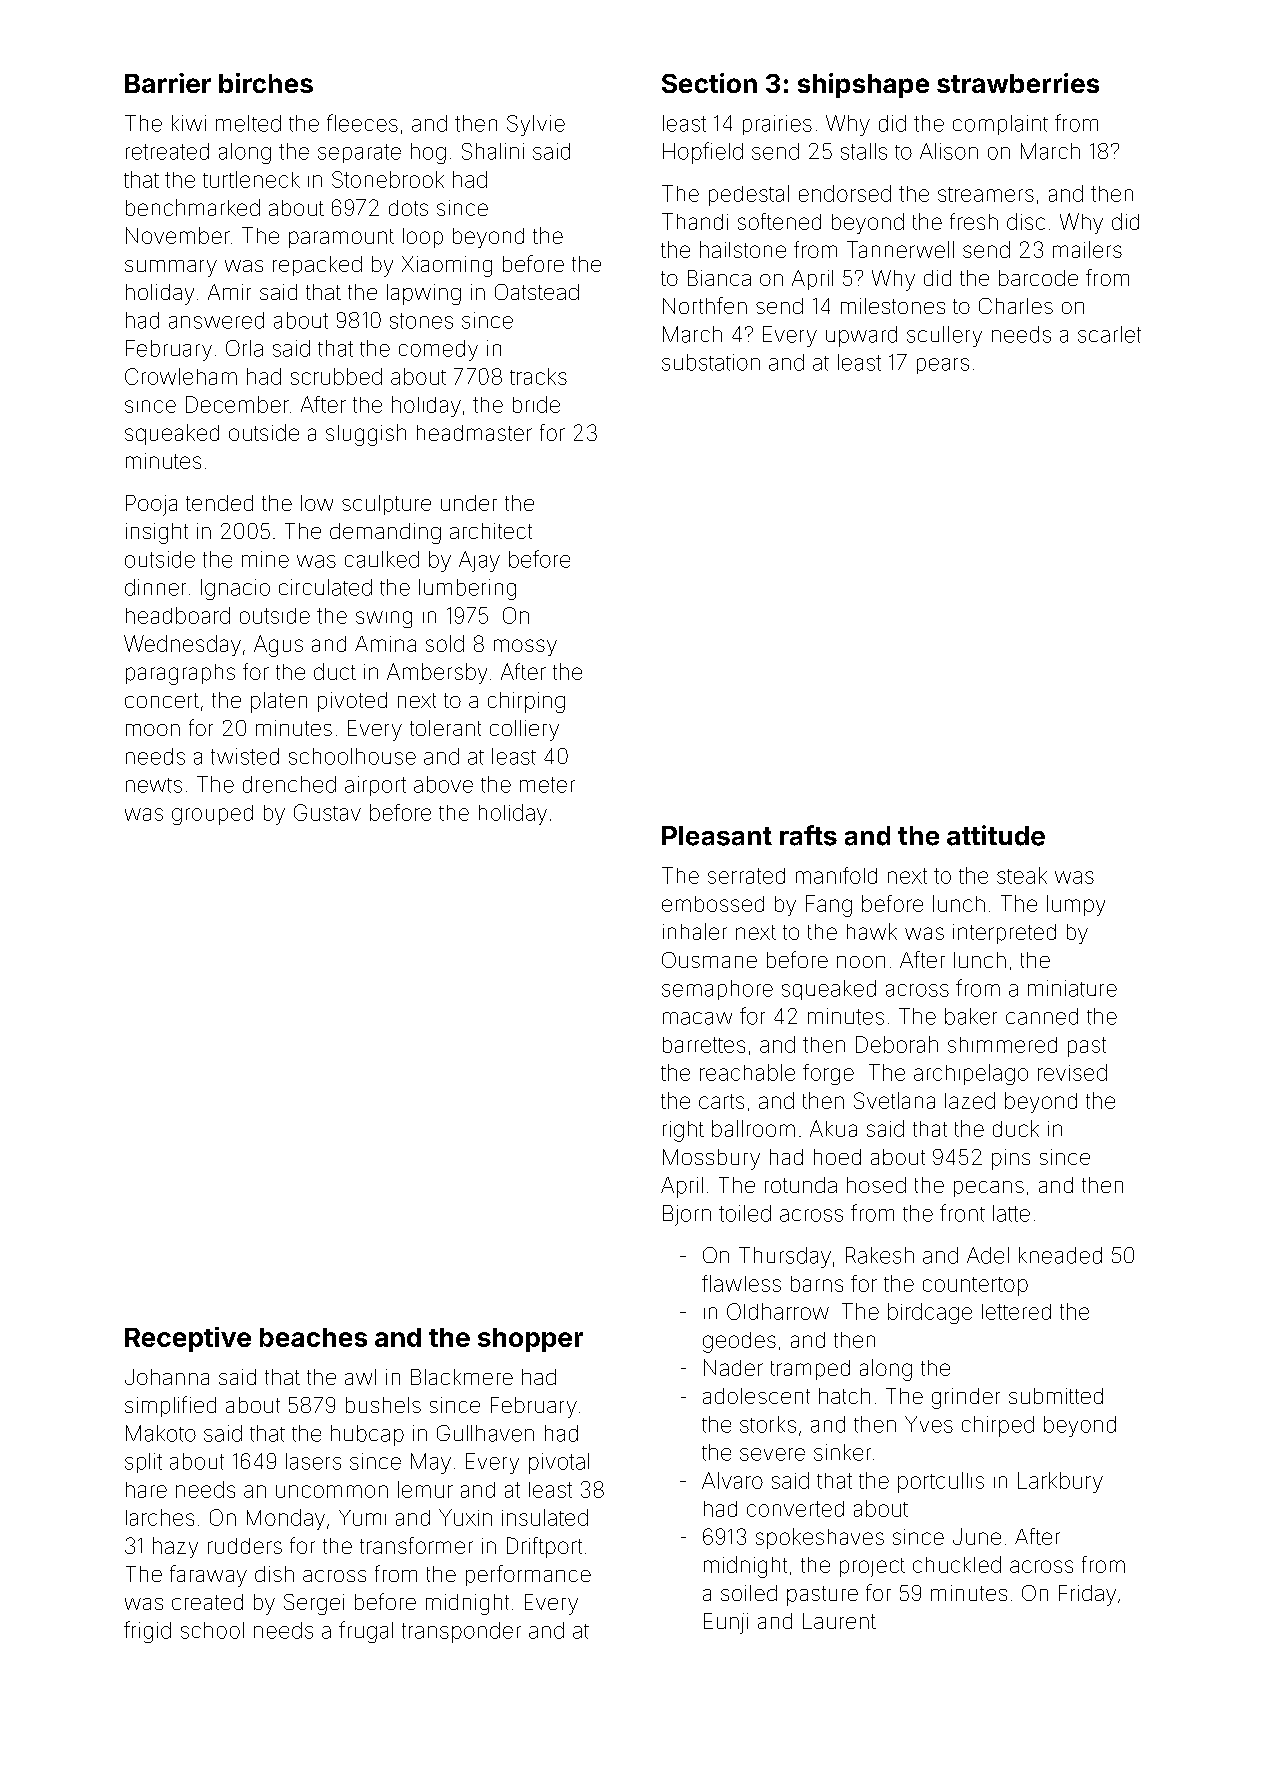  Describe the element at coordinates (808, 835) in the image. I see `rafts` at that location.
